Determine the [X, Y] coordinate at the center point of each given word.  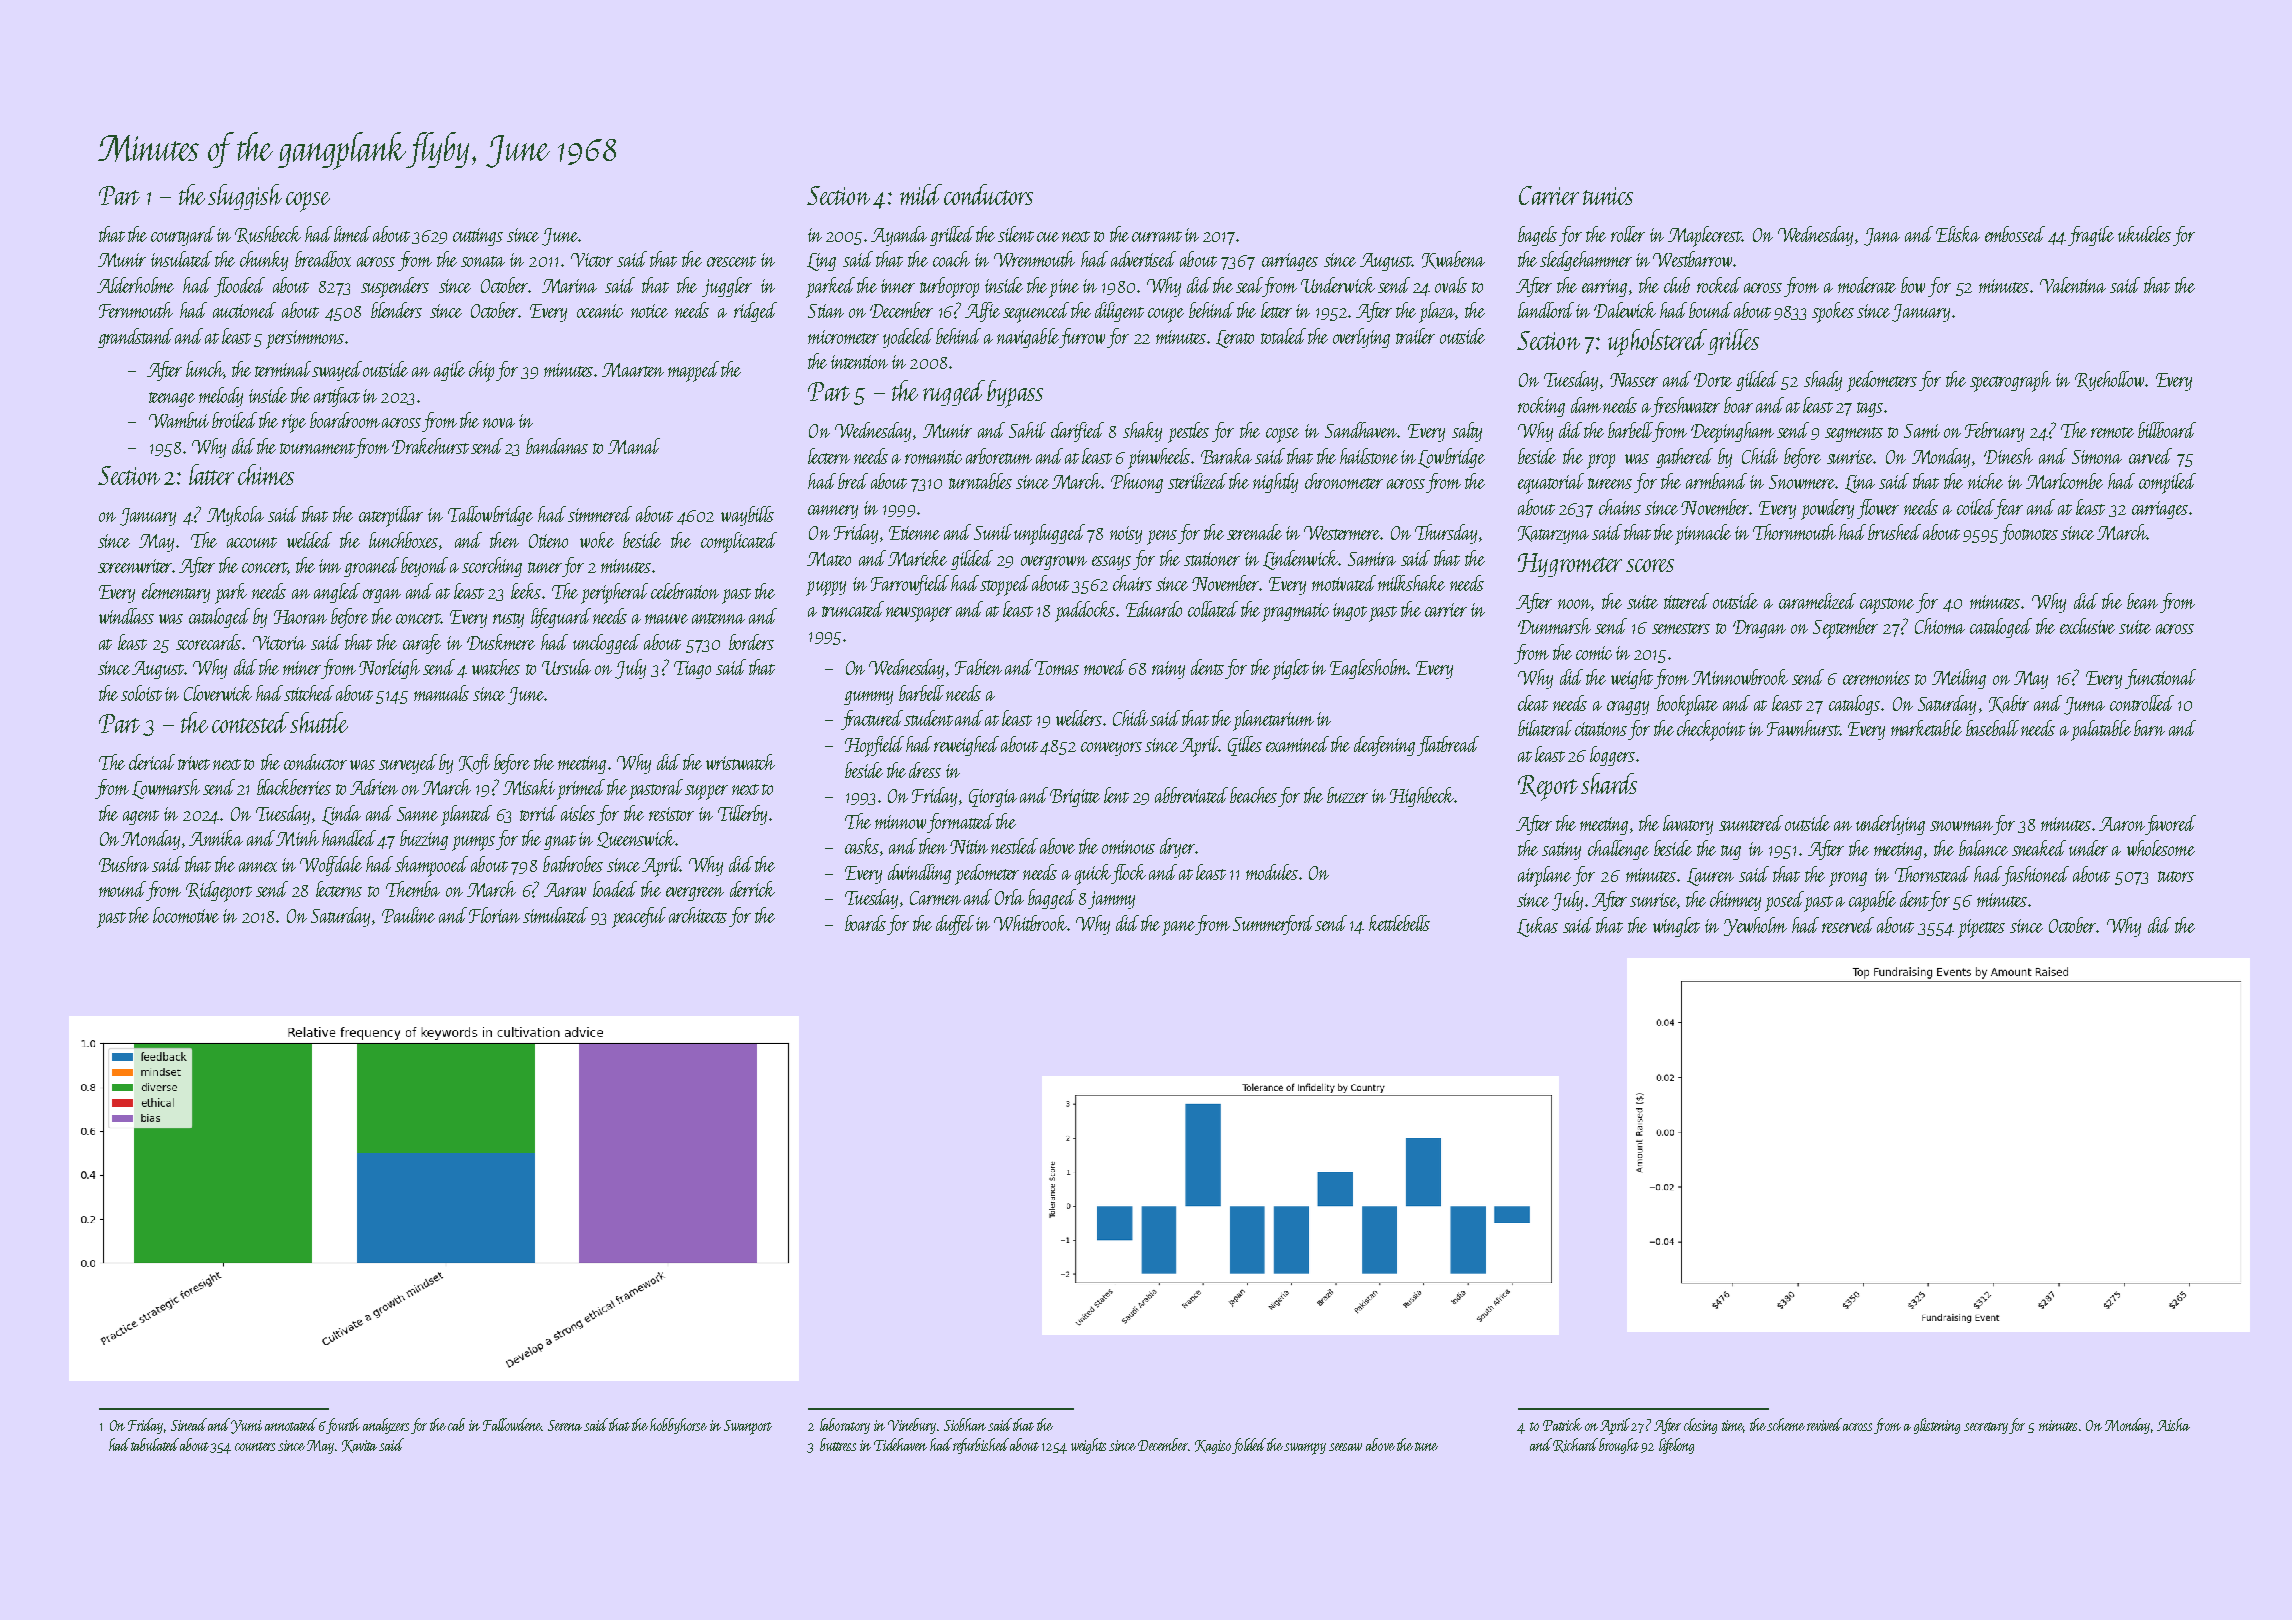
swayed [338, 371]
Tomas [1057, 668]
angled [337, 593]
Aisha [2173, 1424]
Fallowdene [512, 1424]
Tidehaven [900, 1444]
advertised [1143, 259]
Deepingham [1732, 432]
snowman [1961, 826]
